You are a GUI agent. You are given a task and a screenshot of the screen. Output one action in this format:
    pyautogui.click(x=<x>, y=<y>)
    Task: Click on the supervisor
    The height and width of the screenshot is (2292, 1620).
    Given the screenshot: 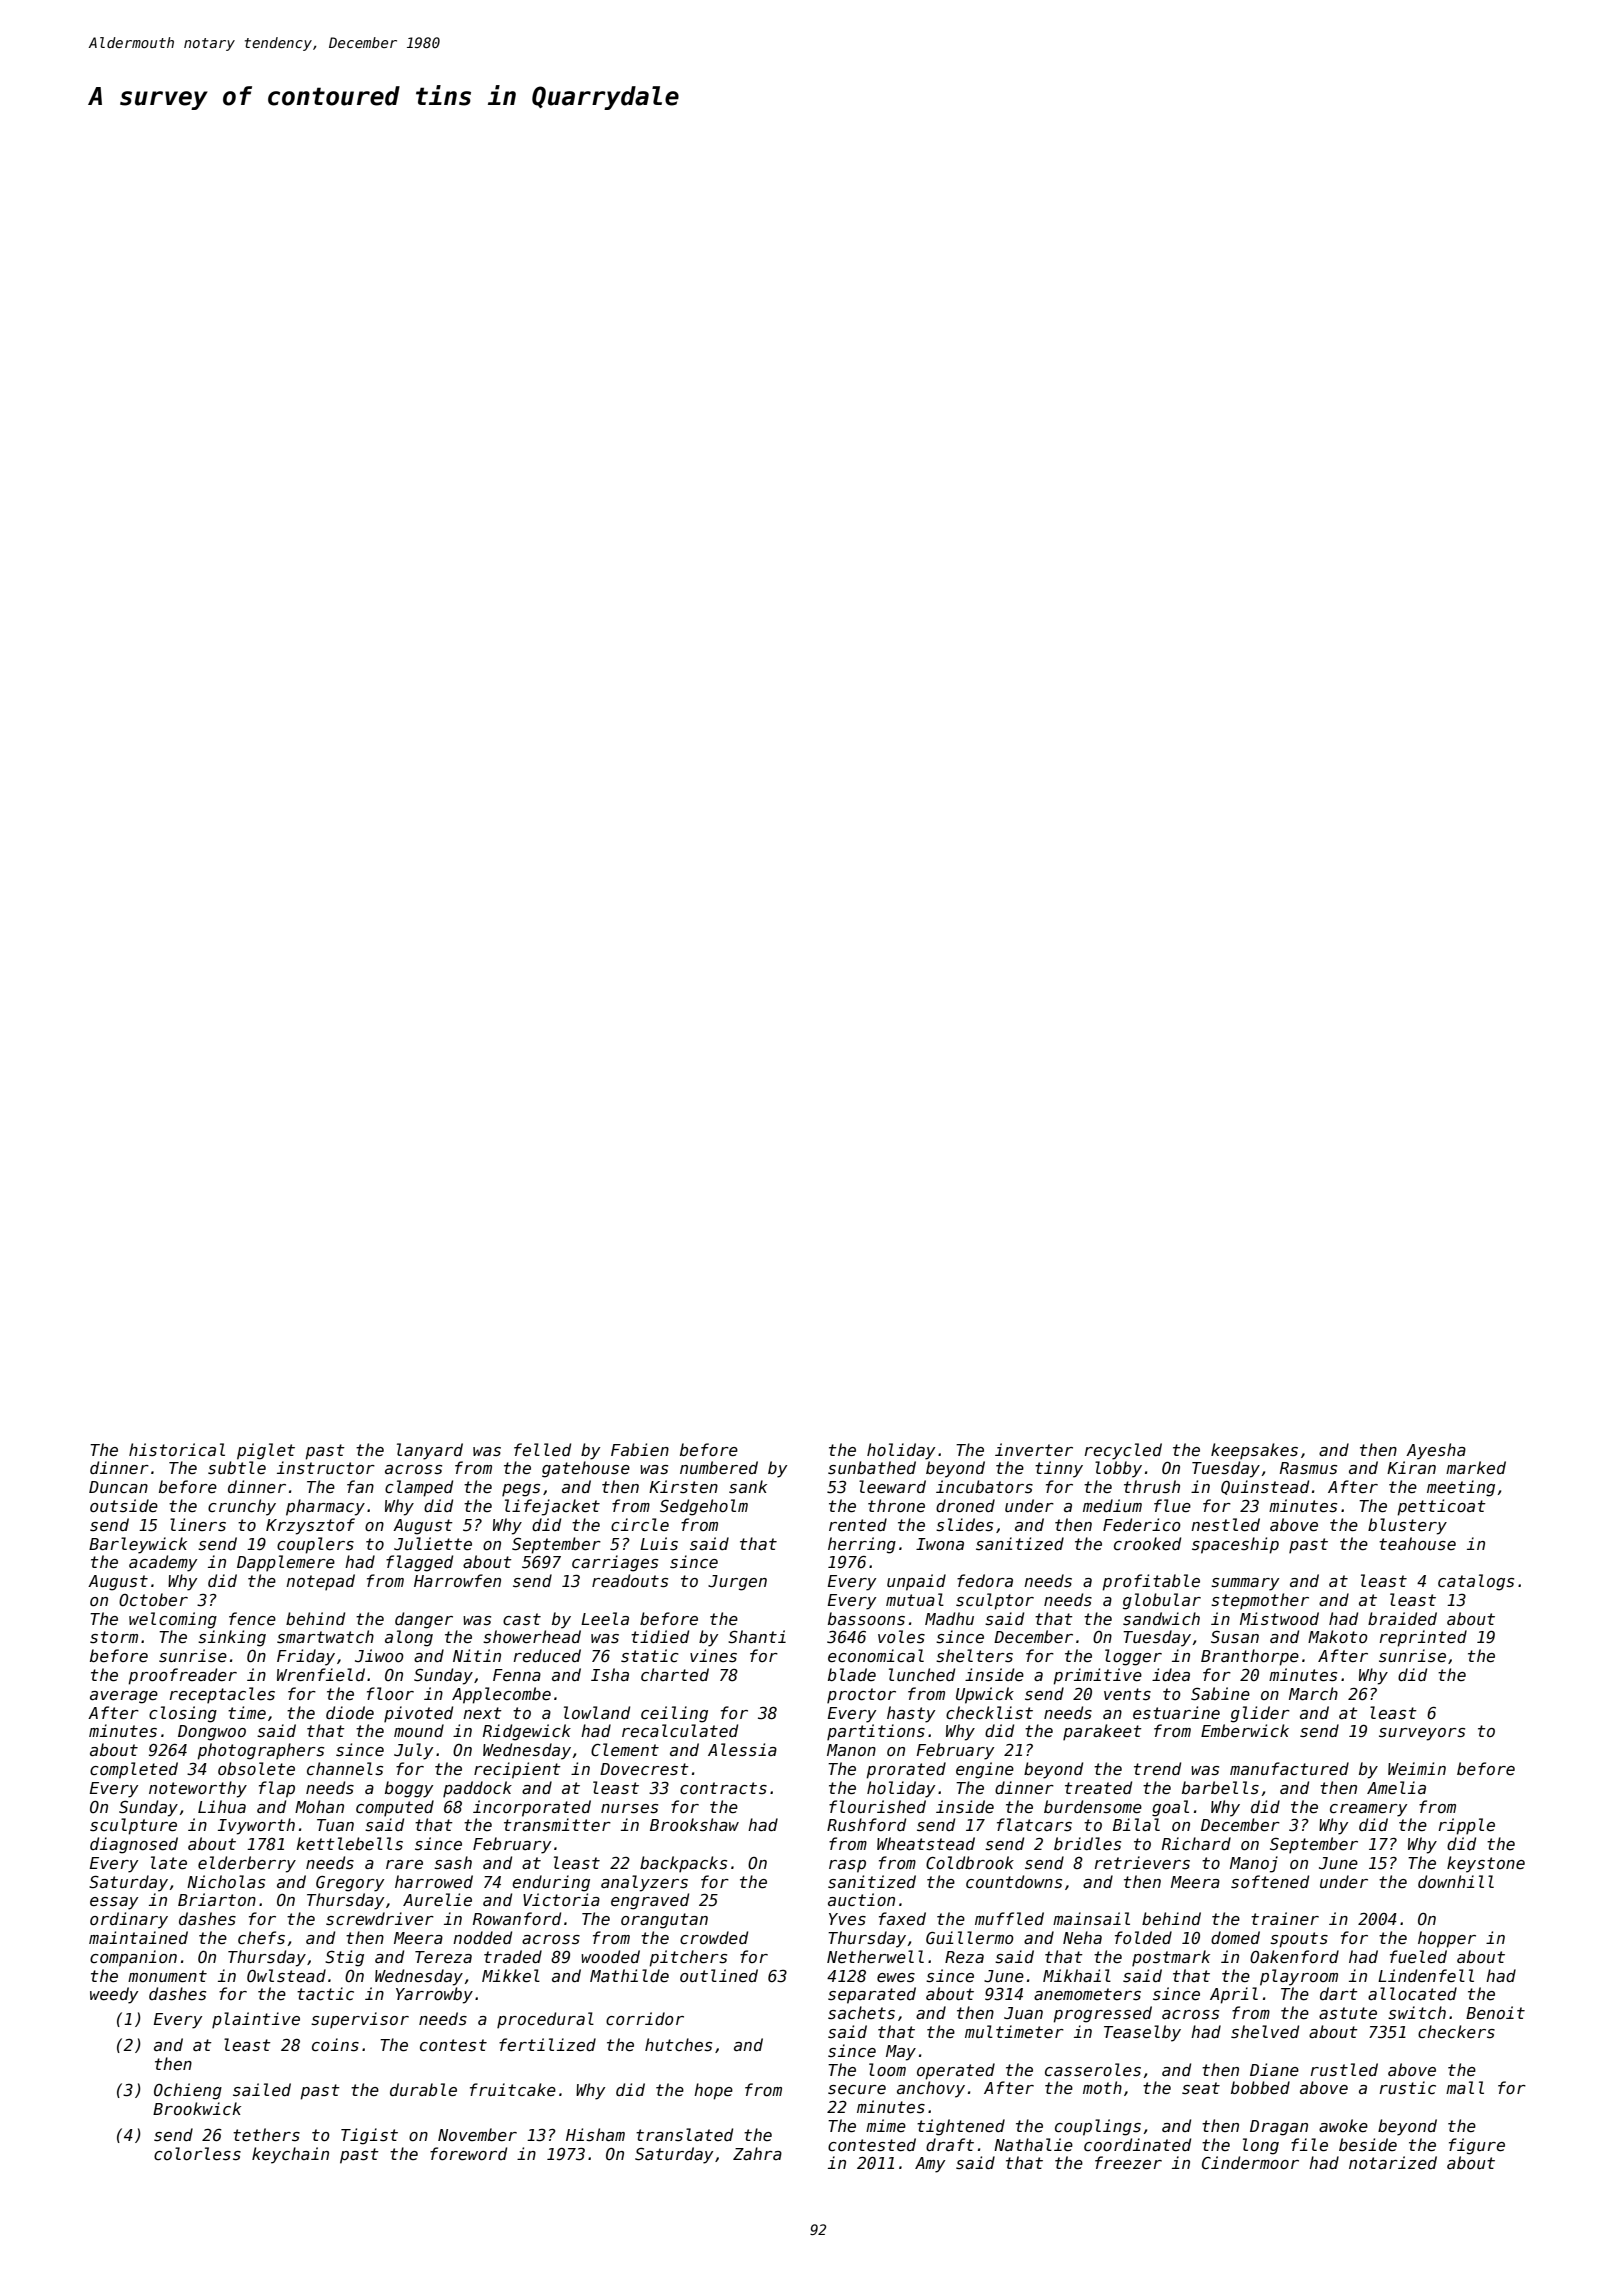 What is the action you would take?
    pyautogui.click(x=360, y=2020)
